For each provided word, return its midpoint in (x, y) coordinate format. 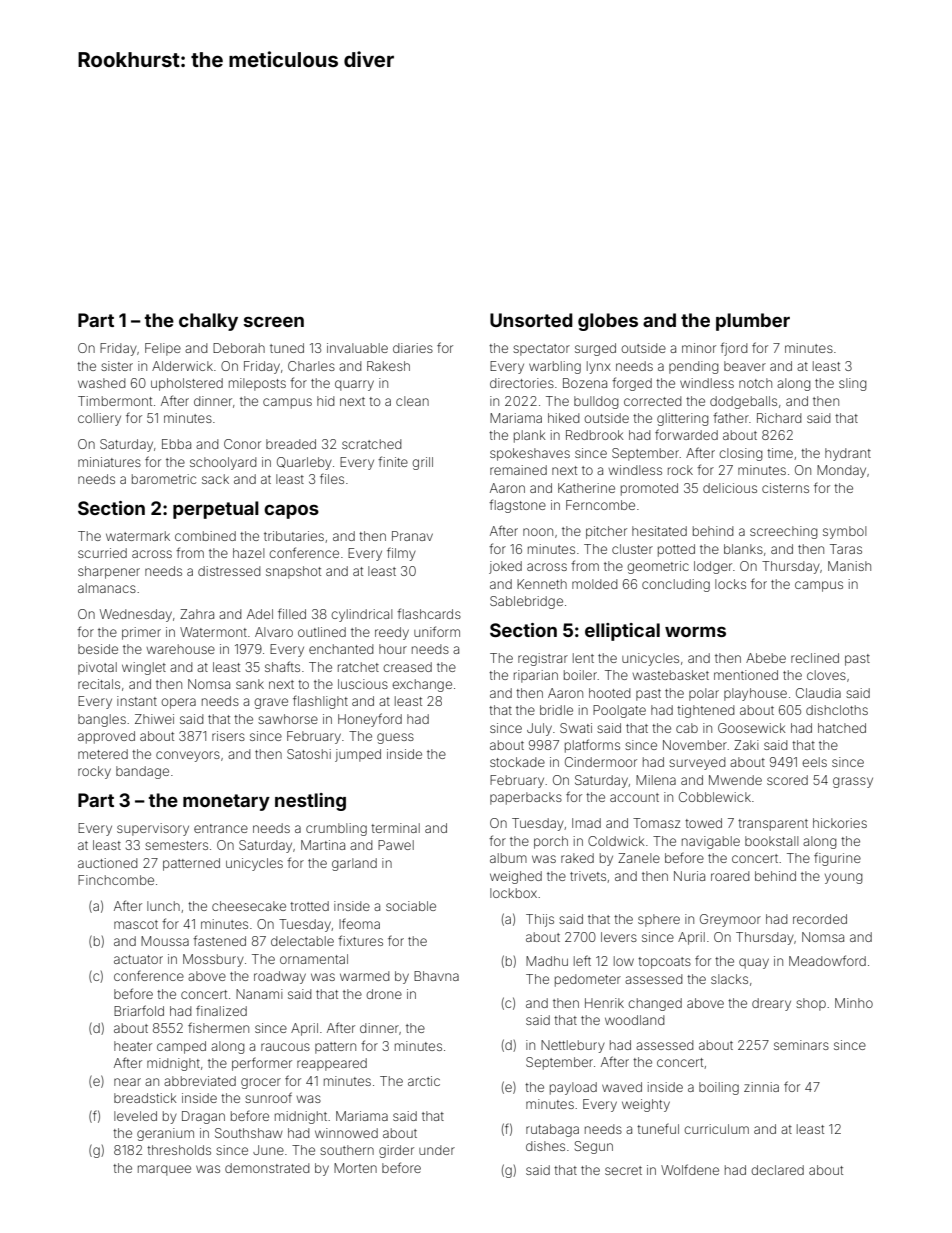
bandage (142, 772)
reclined (815, 658)
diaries (413, 348)
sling (852, 384)
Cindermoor (601, 762)
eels (814, 762)
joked (505, 567)
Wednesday (136, 615)
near (127, 1082)
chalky (208, 322)
